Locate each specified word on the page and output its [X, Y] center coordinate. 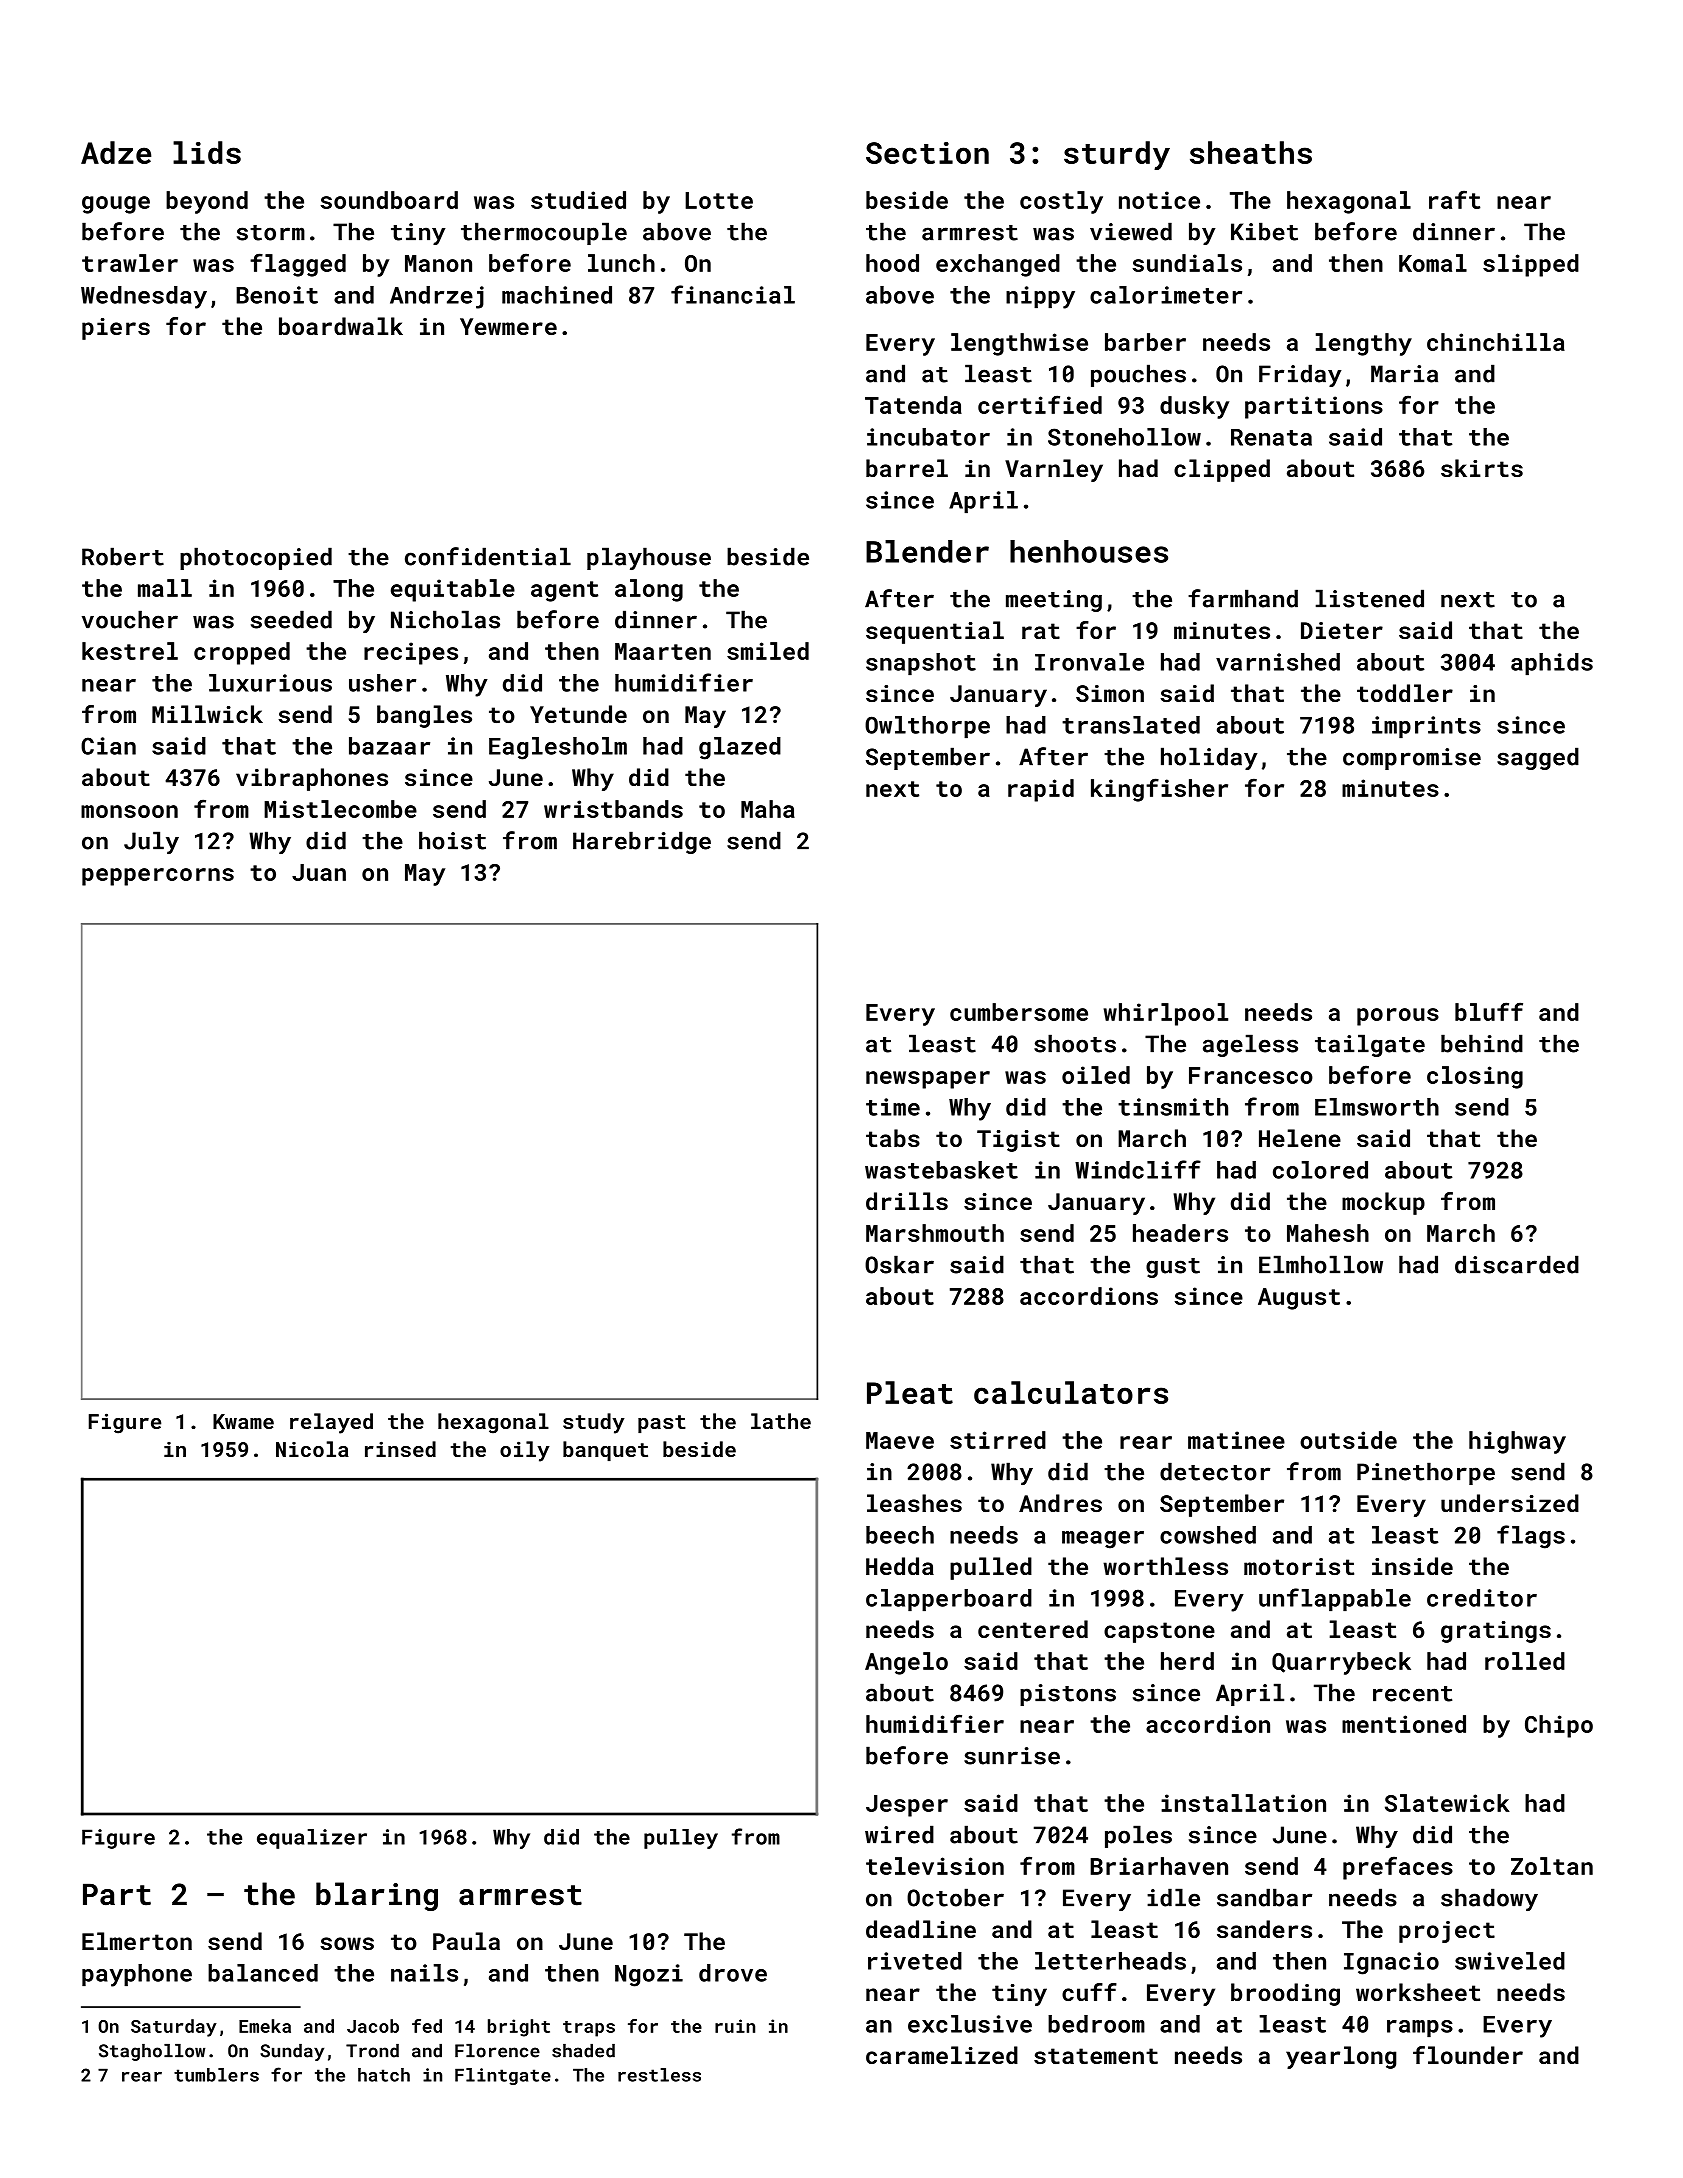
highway [1517, 1442]
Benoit [277, 295]
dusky [1194, 407]
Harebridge [642, 842]
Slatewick [1447, 1803]
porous [1398, 1017]
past [662, 1424]
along [649, 590]
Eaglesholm [558, 748]
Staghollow [152, 2052]
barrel [907, 468]
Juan [319, 872]
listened [1370, 598]
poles [1138, 1836]
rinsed [400, 1449]
